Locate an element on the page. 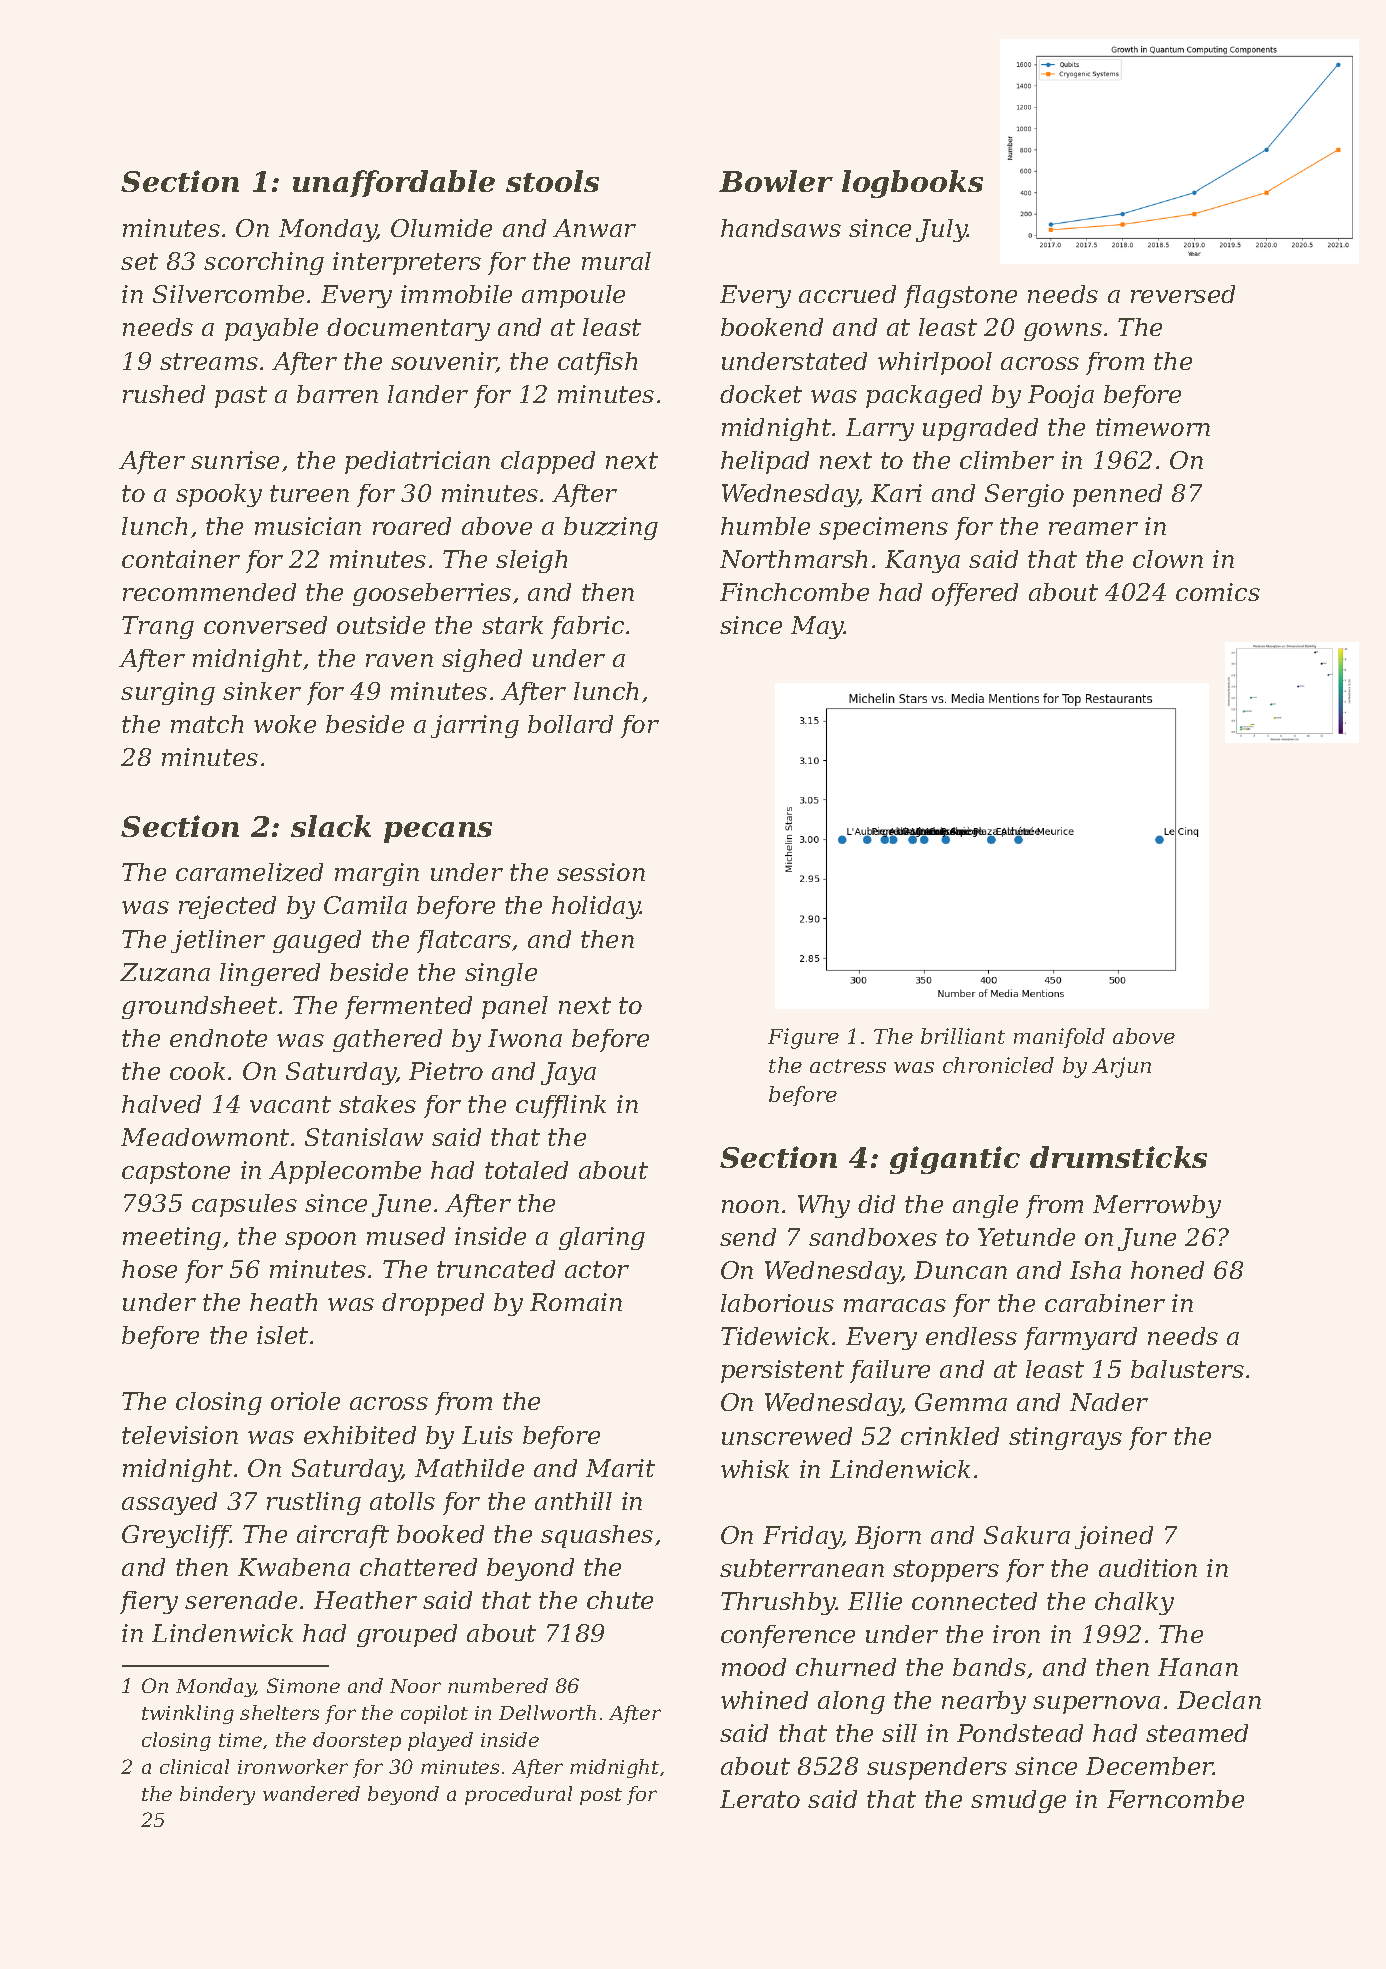  logbooks is located at coordinates (912, 184).
